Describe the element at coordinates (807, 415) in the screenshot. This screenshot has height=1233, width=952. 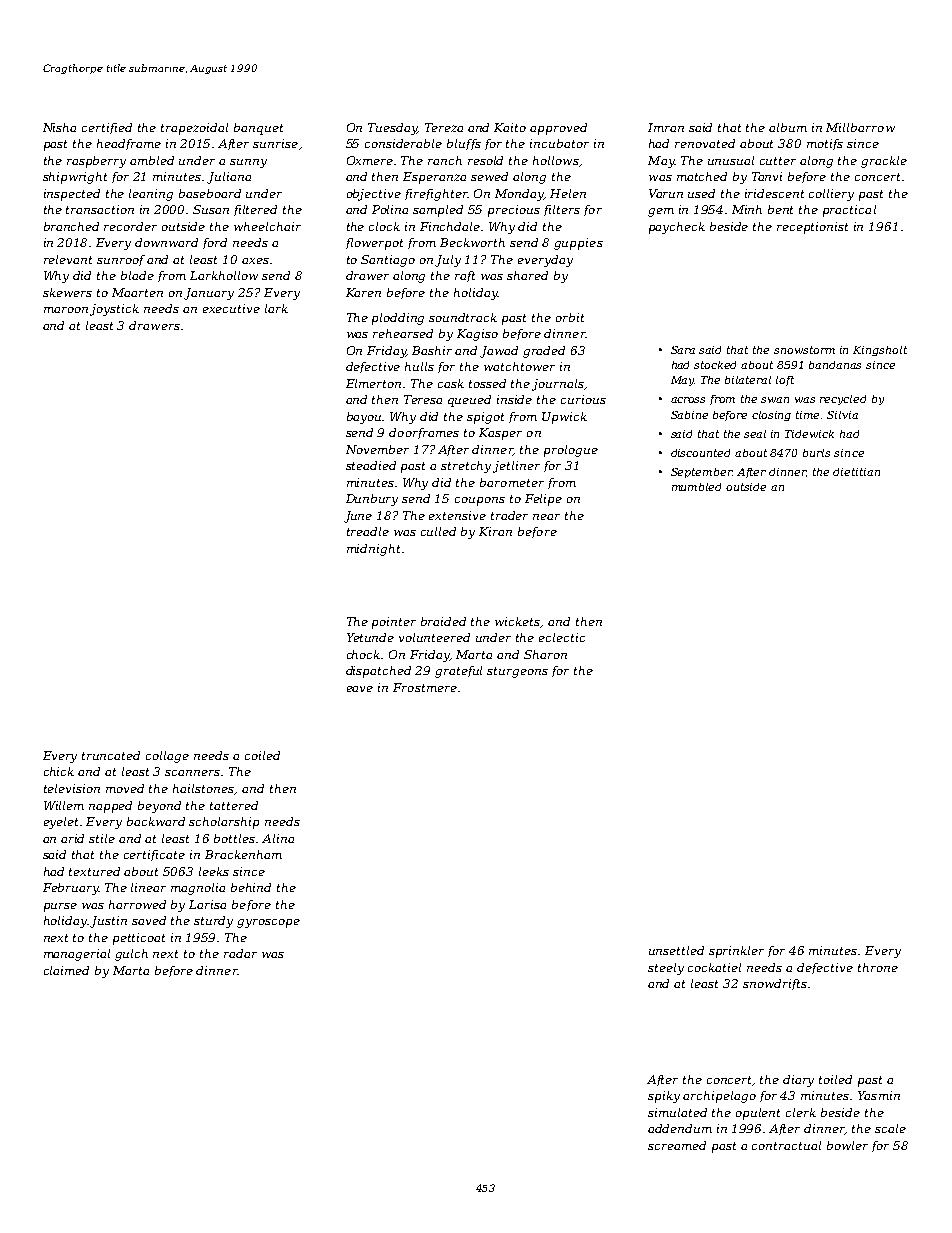
I see `time` at that location.
